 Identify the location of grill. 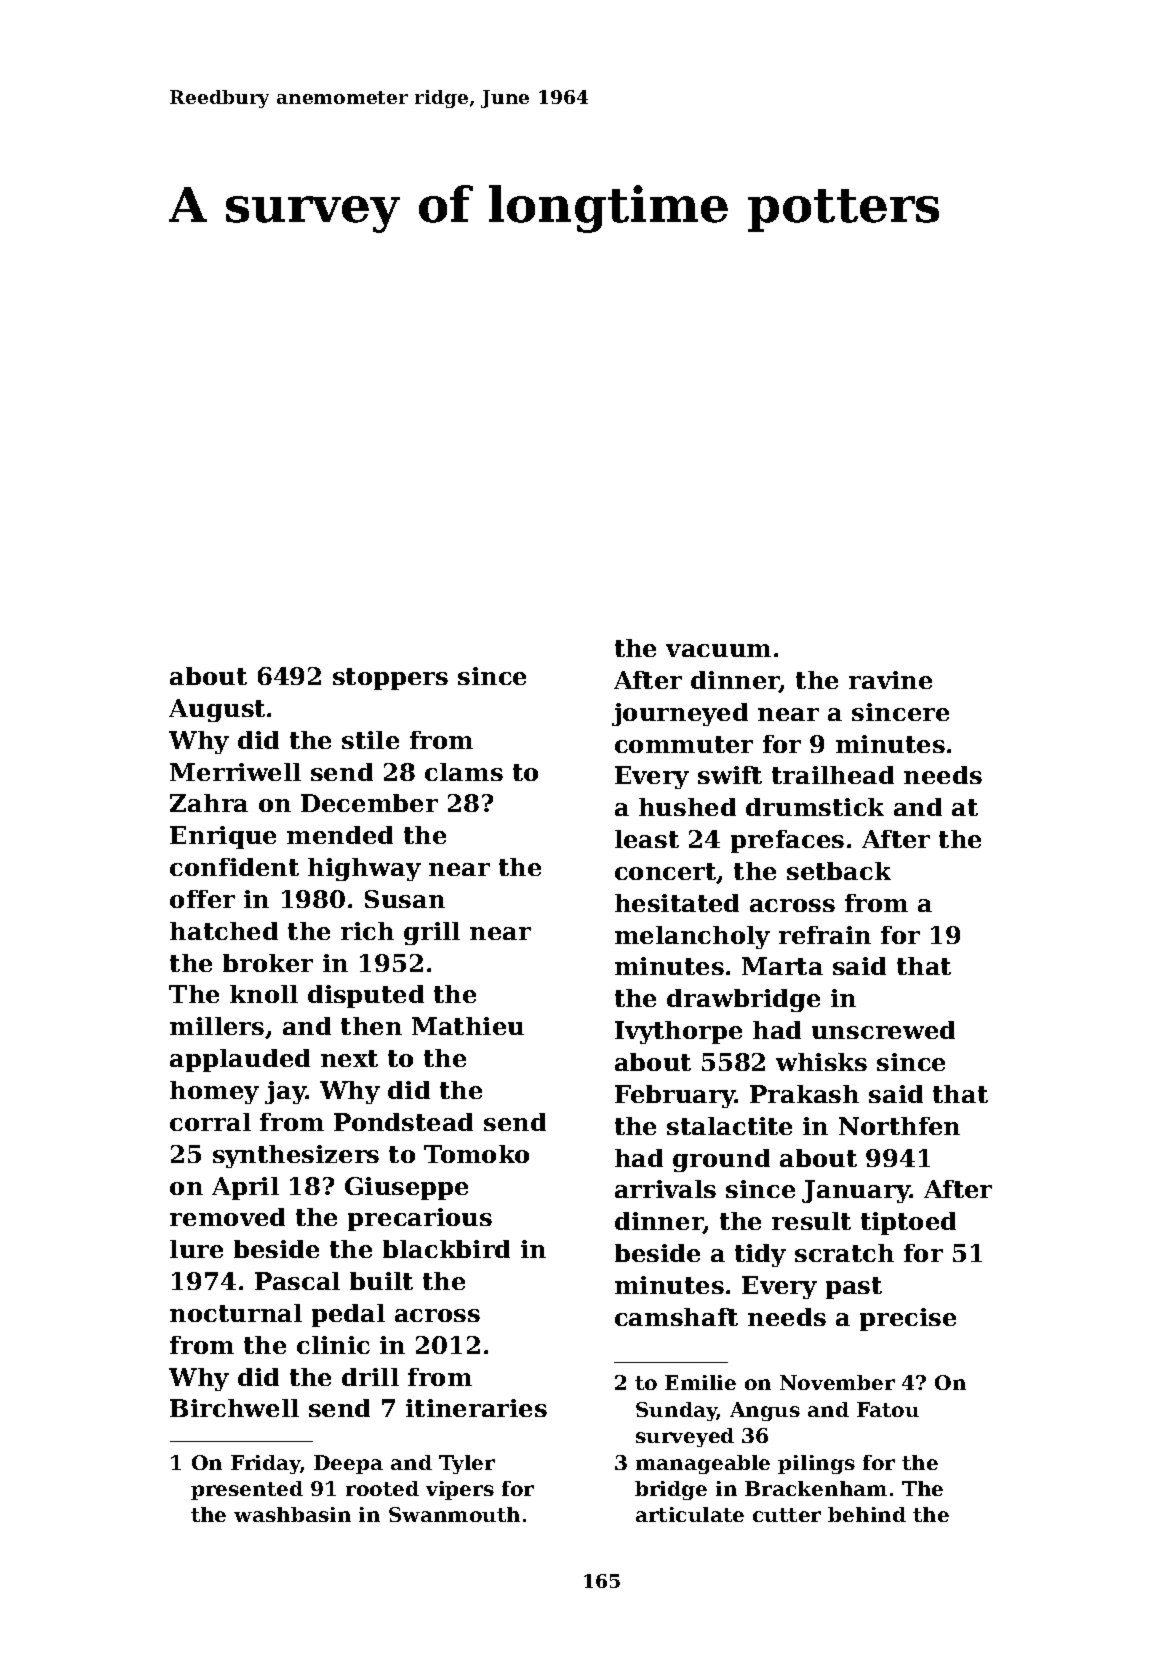
(432, 933).
